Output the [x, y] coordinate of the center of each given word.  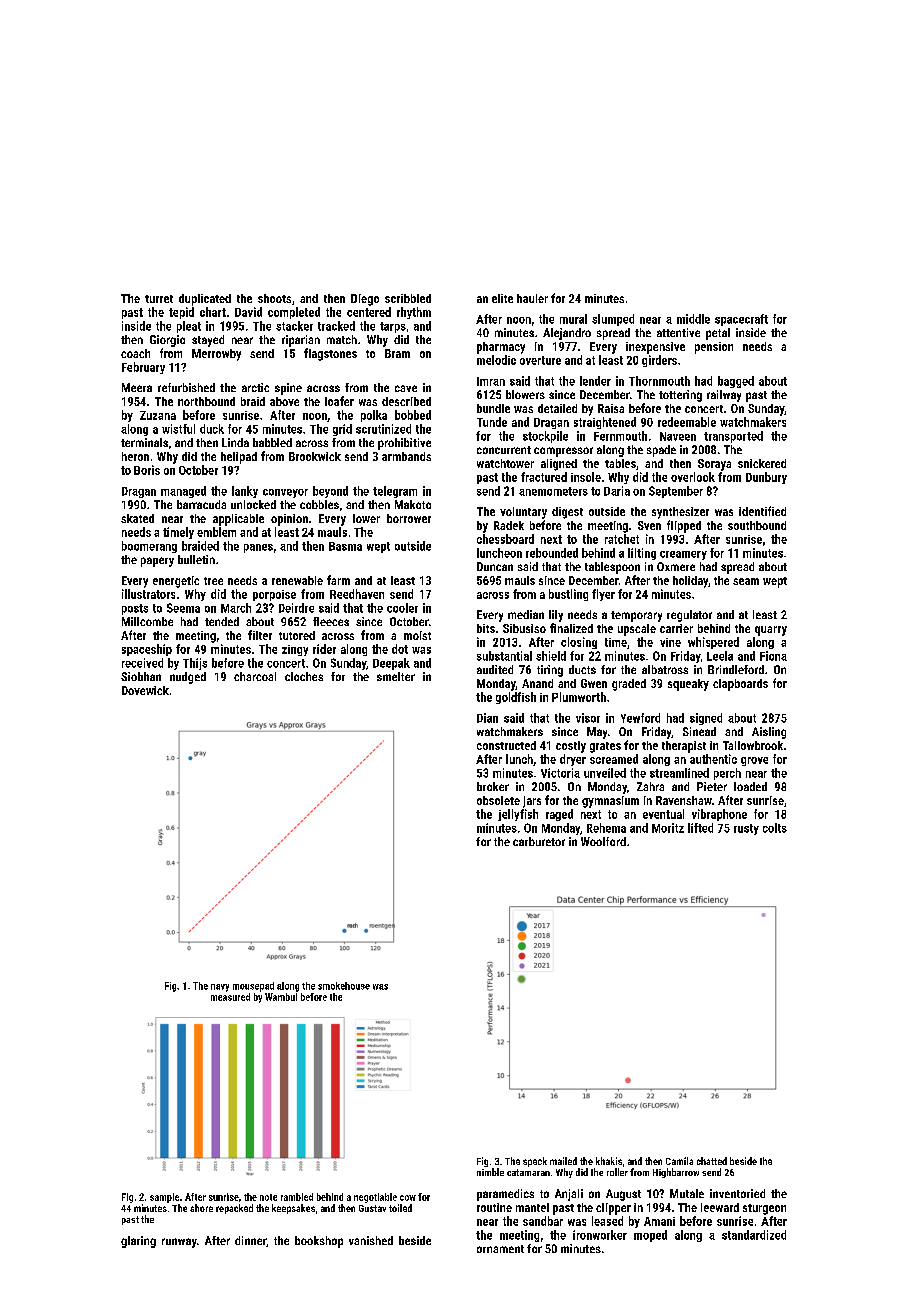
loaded [750, 786]
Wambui [281, 997]
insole [586, 477]
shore [201, 1208]
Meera [137, 387]
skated [137, 518]
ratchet [622, 539]
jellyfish [518, 815]
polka [374, 416]
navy [220, 988]
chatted [712, 1161]
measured [230, 997]
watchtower [505, 463]
